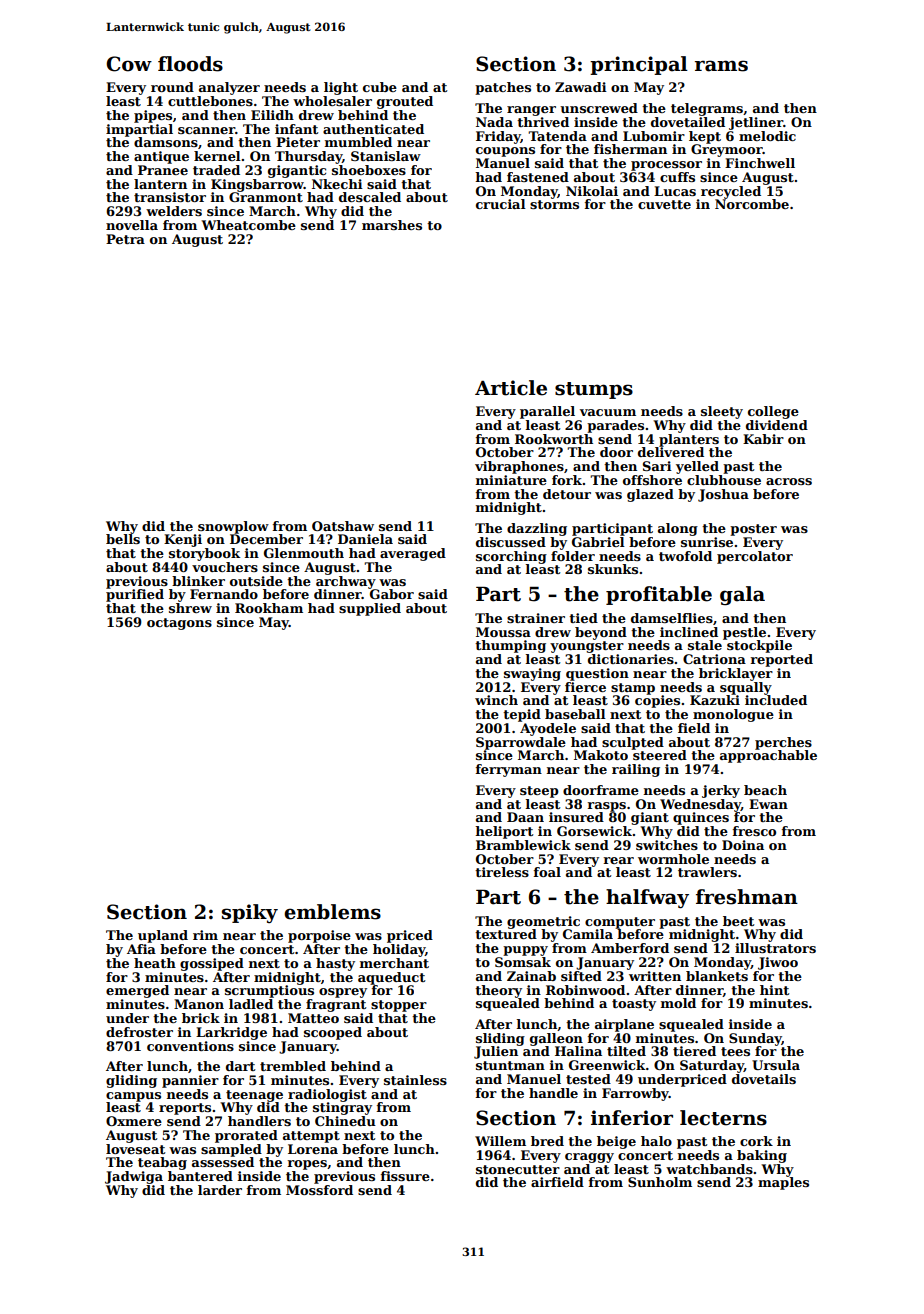 The width and height of the screenshot is (924, 1314). Describe the element at coordinates (554, 439) in the screenshot. I see `Rookworth` at that location.
